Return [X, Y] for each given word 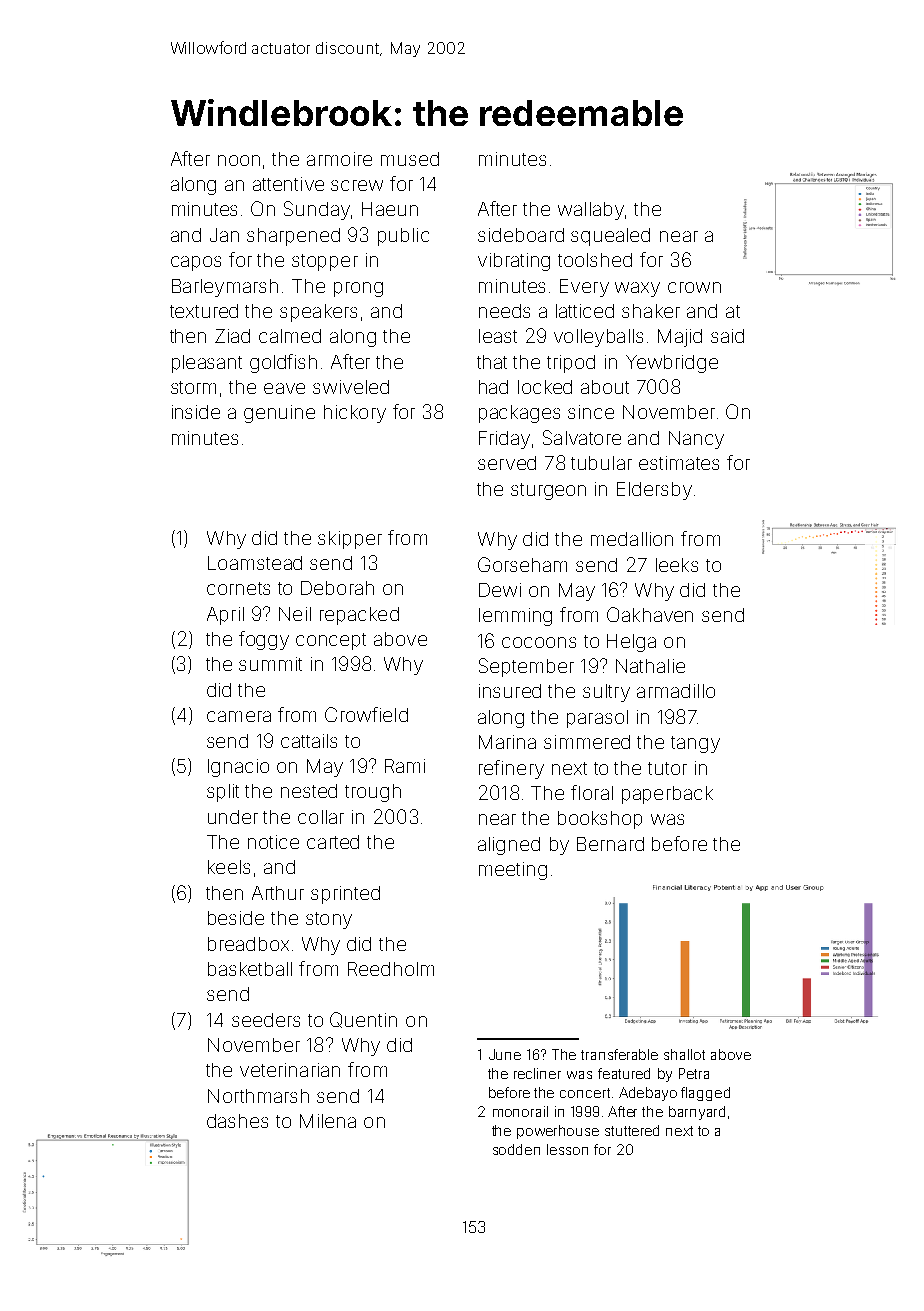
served [507, 463]
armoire [339, 159]
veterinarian [290, 1070]
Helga [631, 643]
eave [284, 388]
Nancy [696, 440]
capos [196, 263]
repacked [359, 616]
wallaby [591, 211]
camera [239, 716]
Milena [328, 1121]
